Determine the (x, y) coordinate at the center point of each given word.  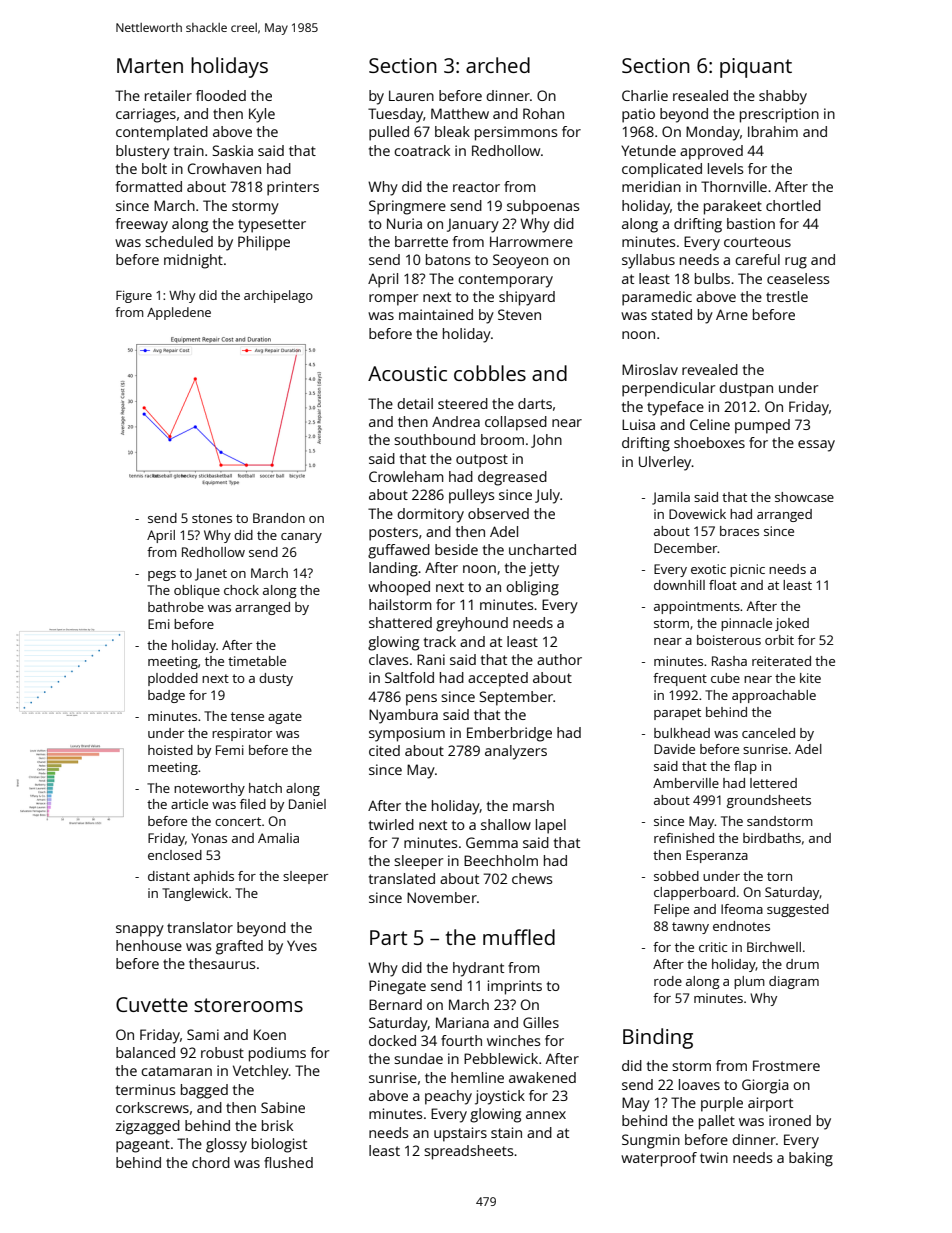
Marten (150, 65)
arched (498, 65)
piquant (756, 68)
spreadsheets (468, 1152)
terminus (145, 1089)
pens (421, 700)
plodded (173, 679)
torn (779, 876)
